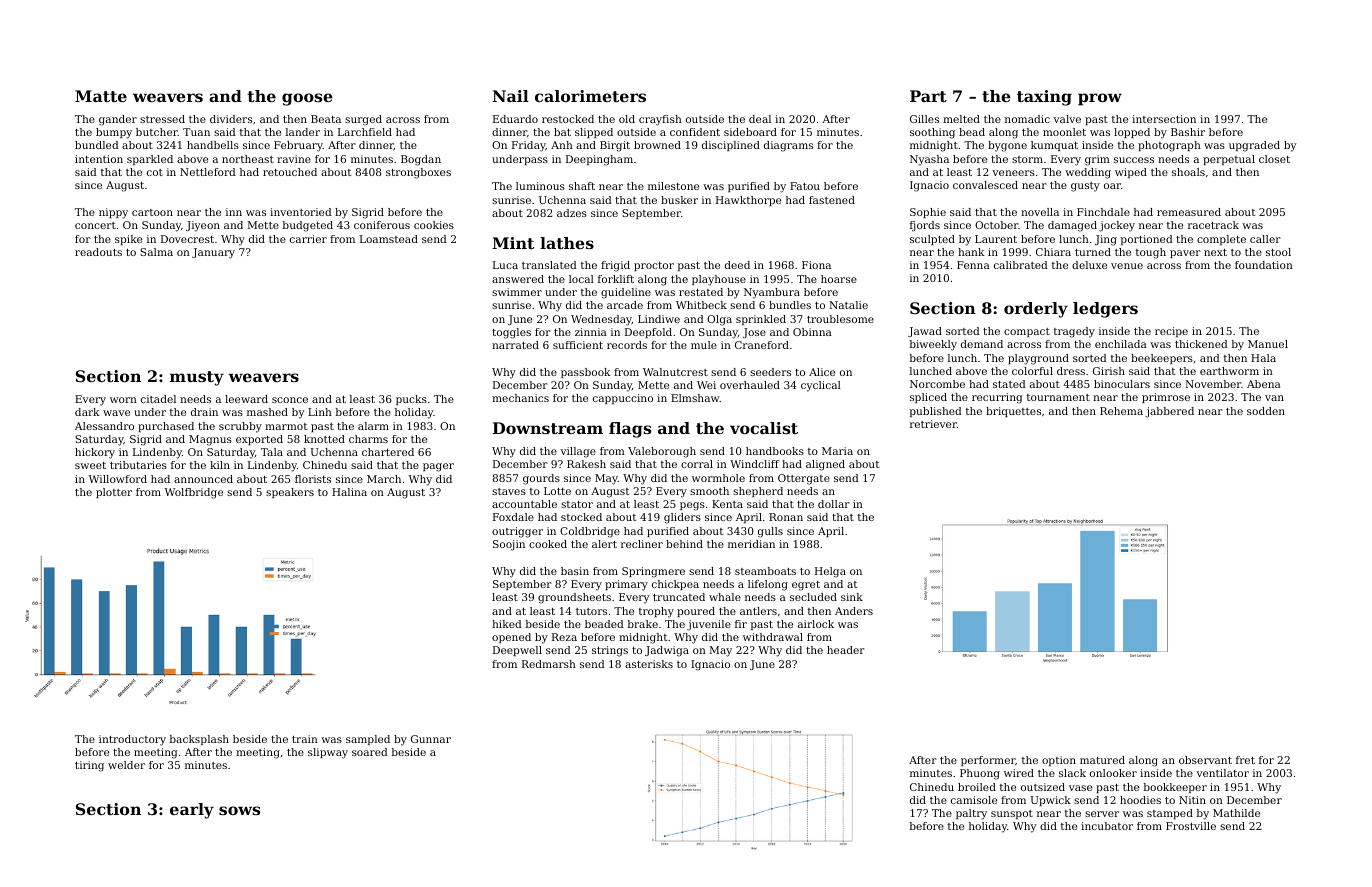 This image has height=887, width=1372. What do you see at coordinates (1188, 132) in the image?
I see `Bashir` at bounding box center [1188, 132].
